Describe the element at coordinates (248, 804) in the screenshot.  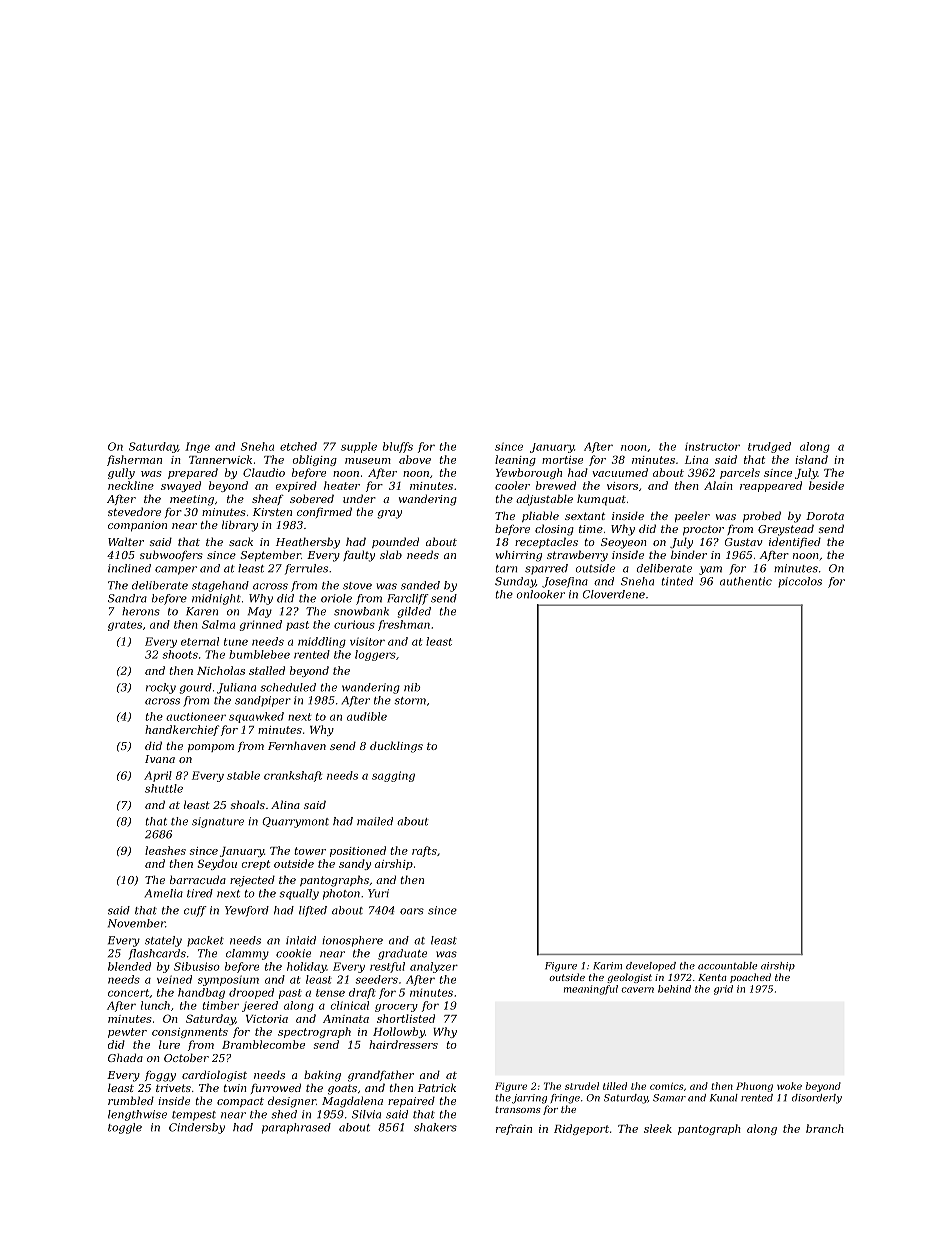
I see `shoals` at that location.
